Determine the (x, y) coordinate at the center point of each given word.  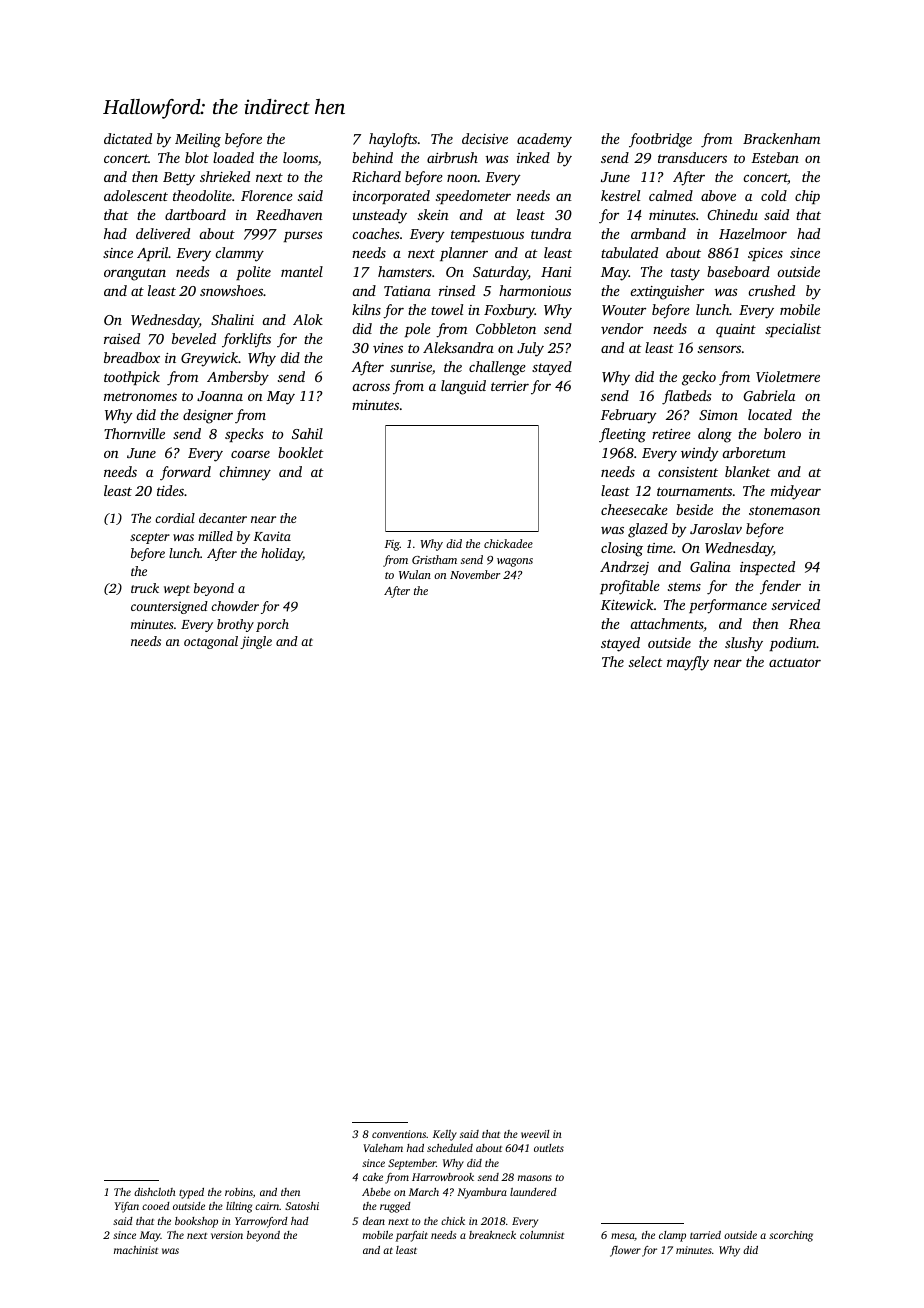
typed (191, 1193)
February (629, 416)
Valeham (383, 1148)
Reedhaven (289, 214)
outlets (549, 1148)
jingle (256, 642)
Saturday (500, 273)
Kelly (445, 1135)
